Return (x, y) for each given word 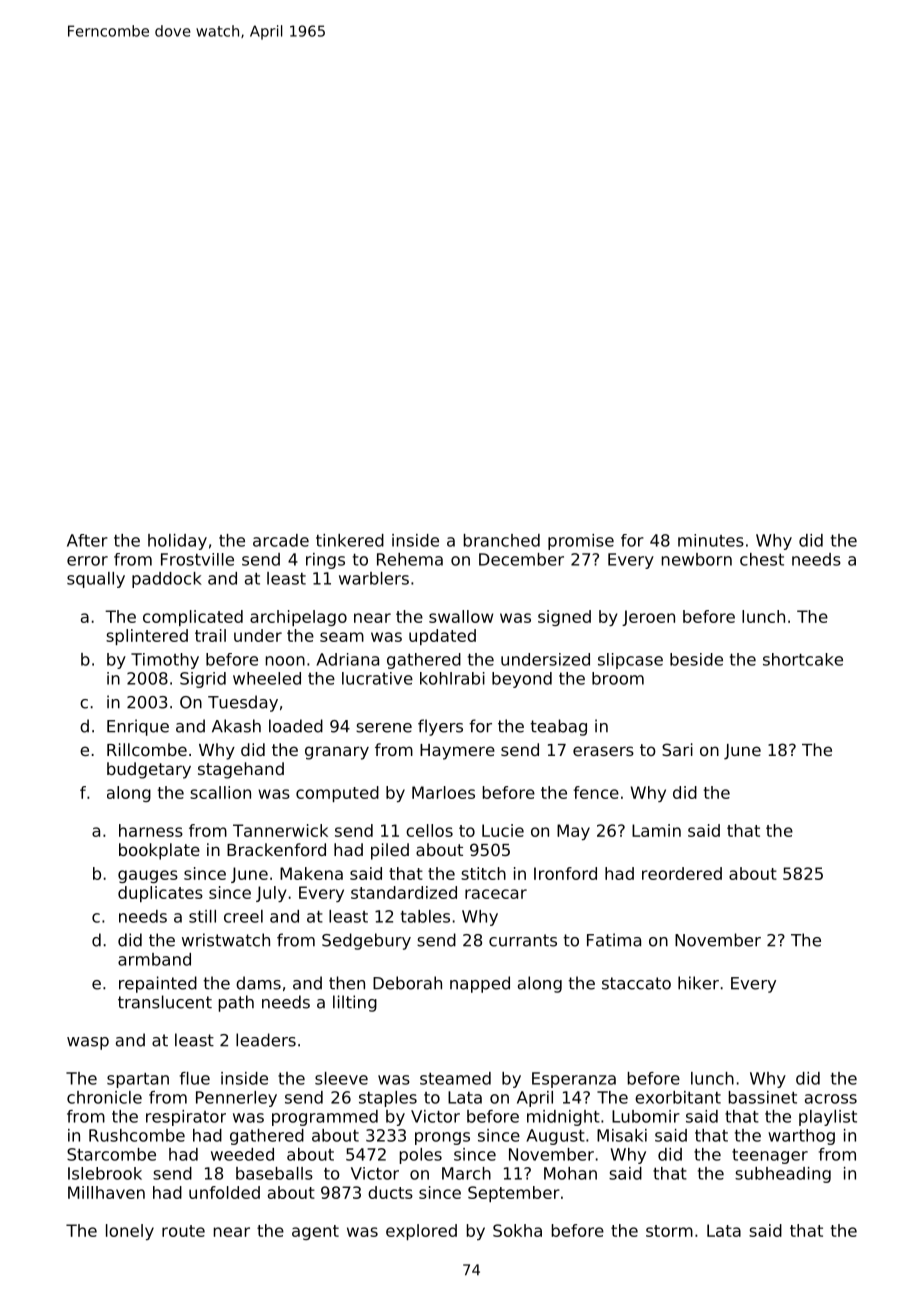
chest (762, 559)
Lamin (656, 830)
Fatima (614, 940)
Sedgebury (366, 941)
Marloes (443, 792)
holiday (177, 542)
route (183, 1231)
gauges (148, 876)
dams (258, 983)
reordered (682, 873)
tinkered (350, 540)
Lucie (503, 830)
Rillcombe (147, 749)
